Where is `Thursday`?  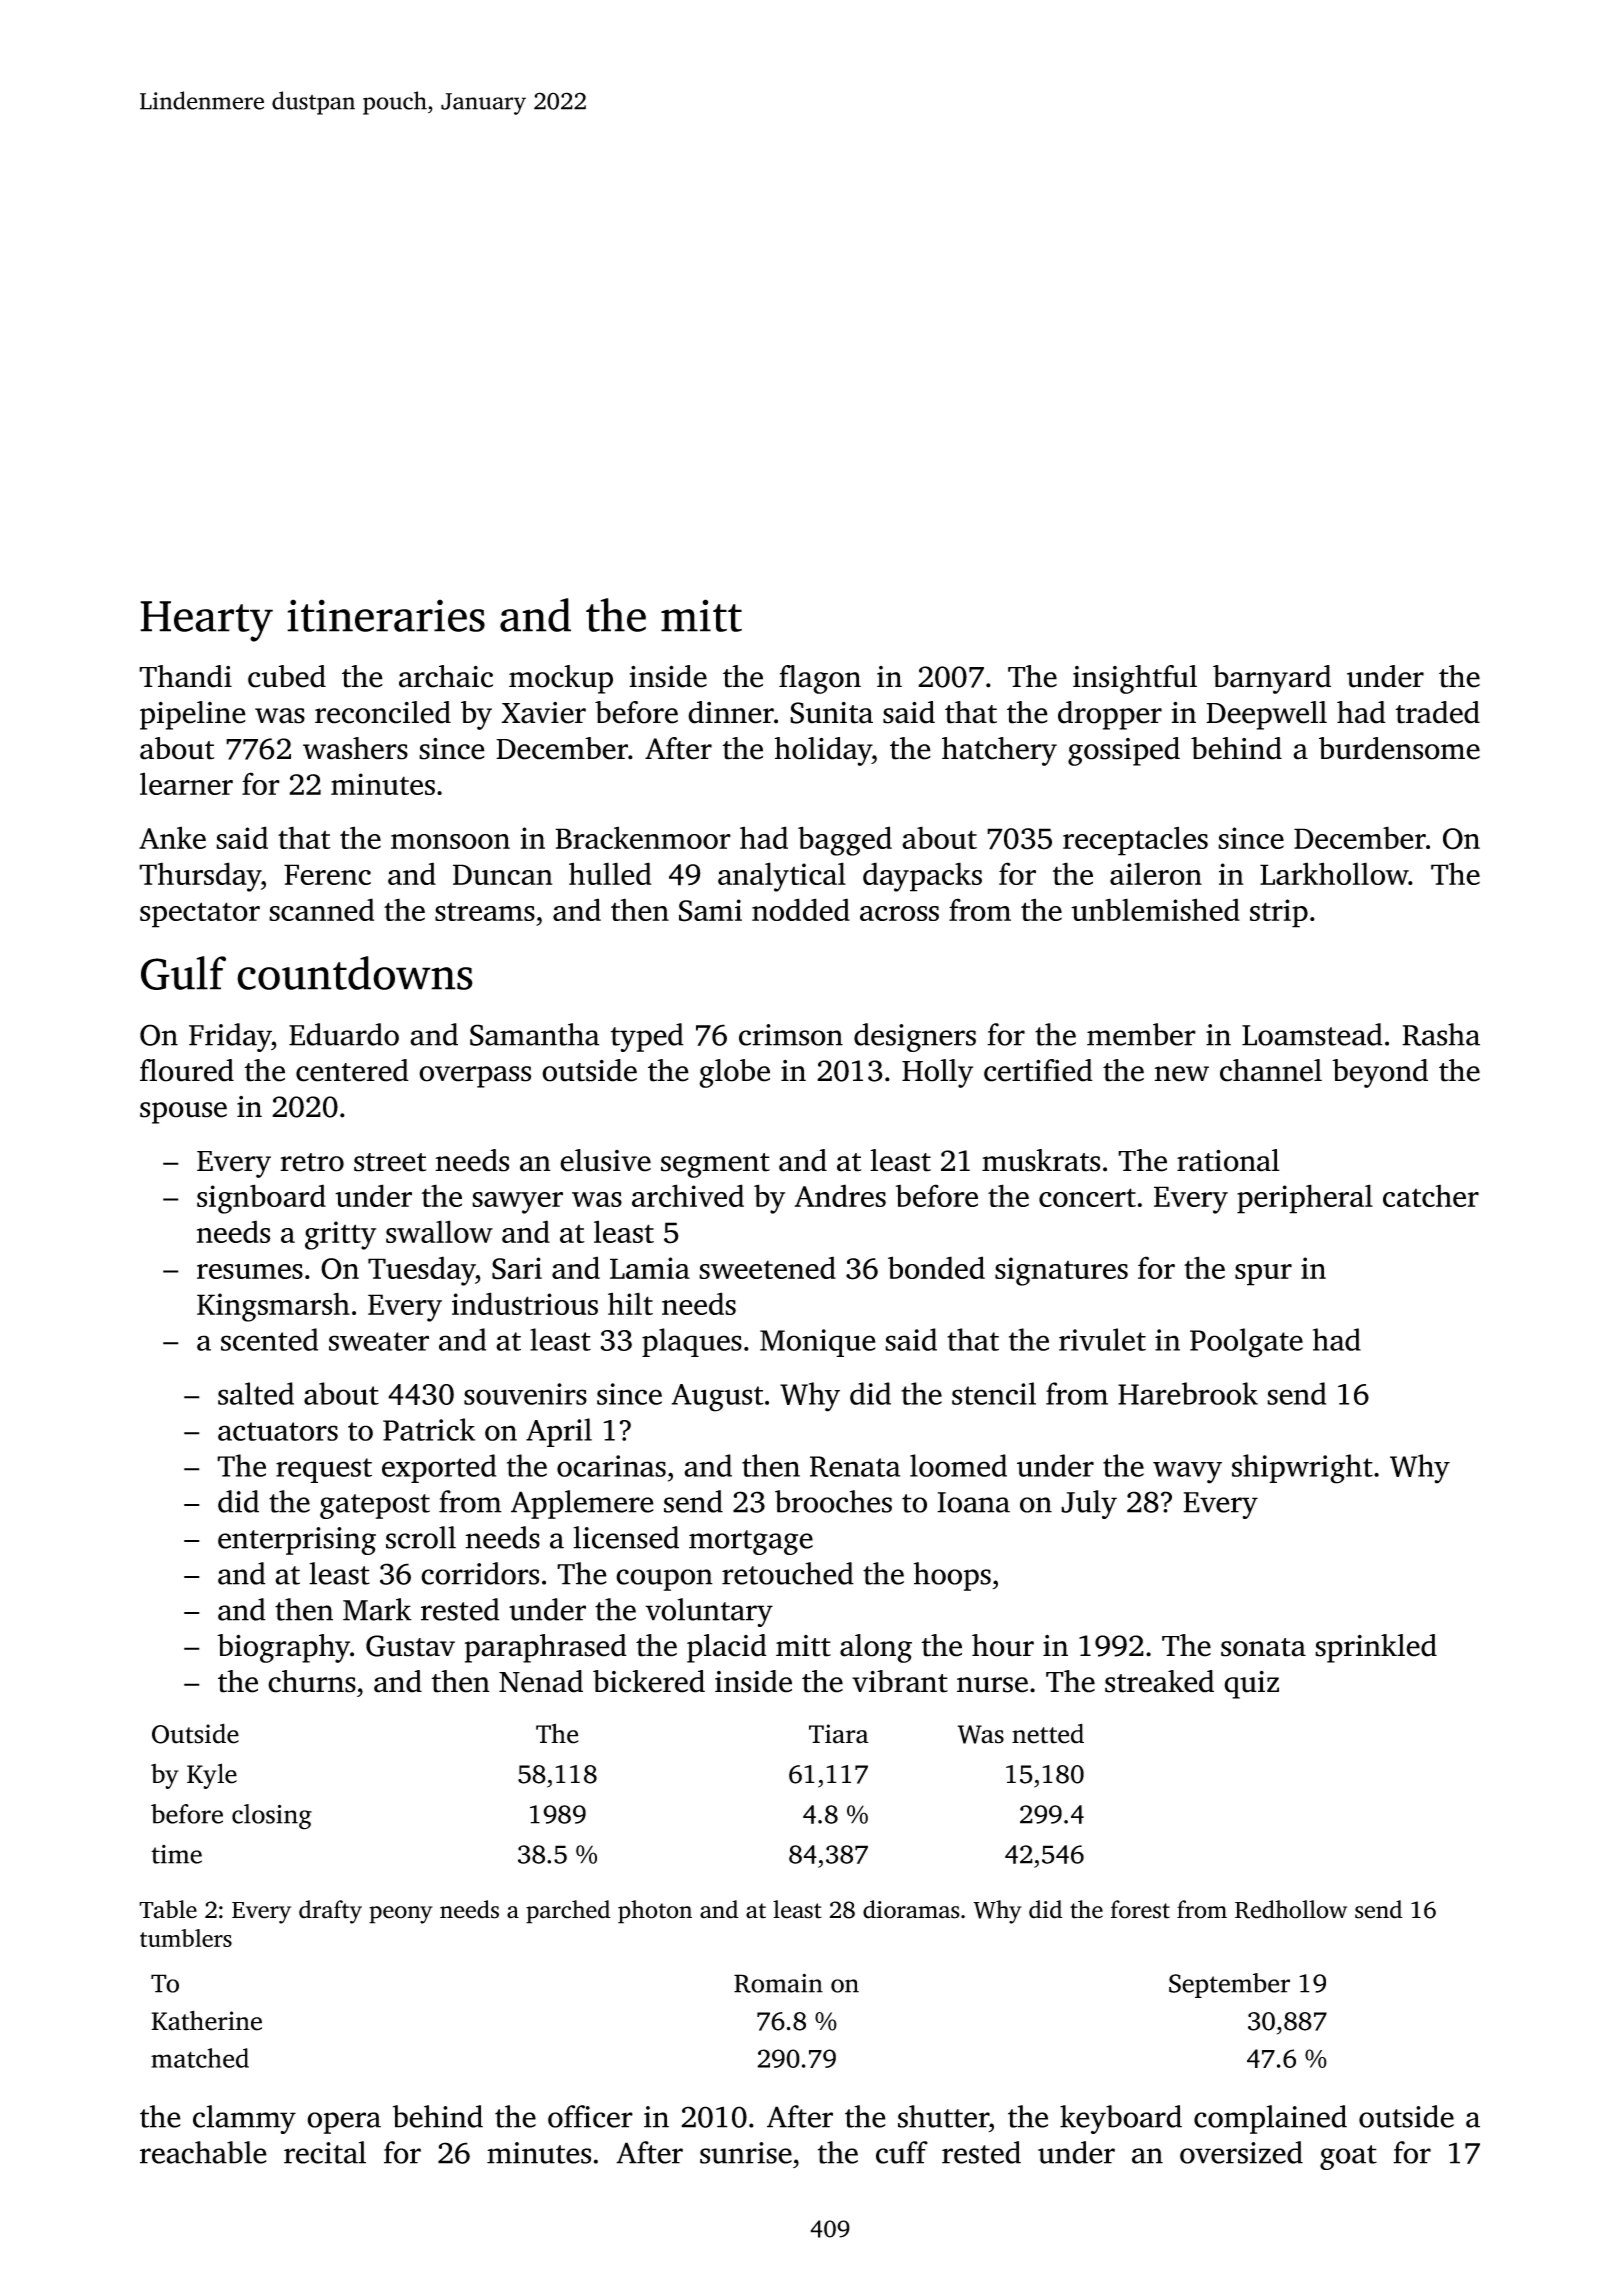
Thursday is located at coordinates (200, 877).
